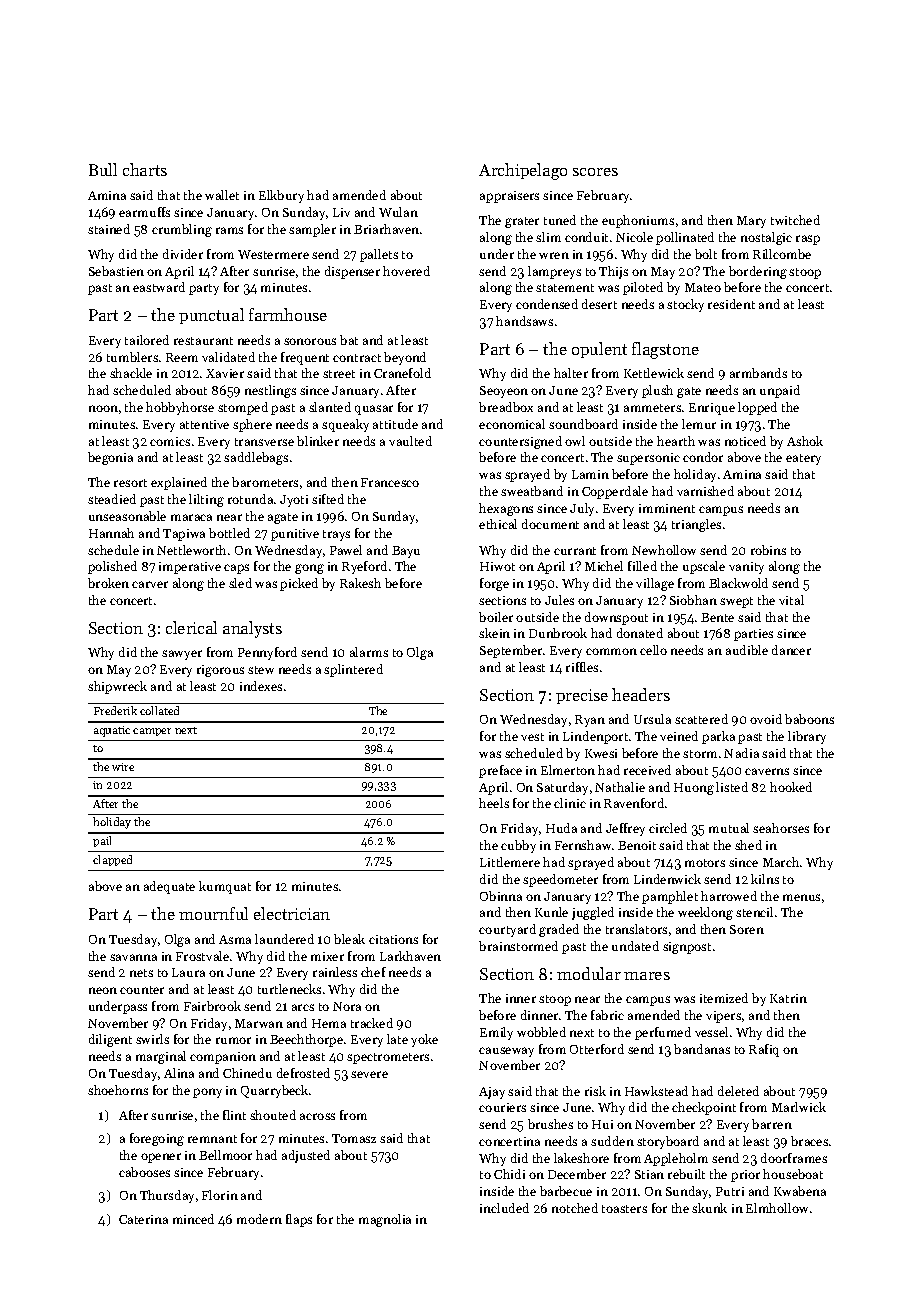 Image resolution: width=924 pixels, height=1308 pixels. Describe the element at coordinates (747, 650) in the document. I see `audible` at that location.
